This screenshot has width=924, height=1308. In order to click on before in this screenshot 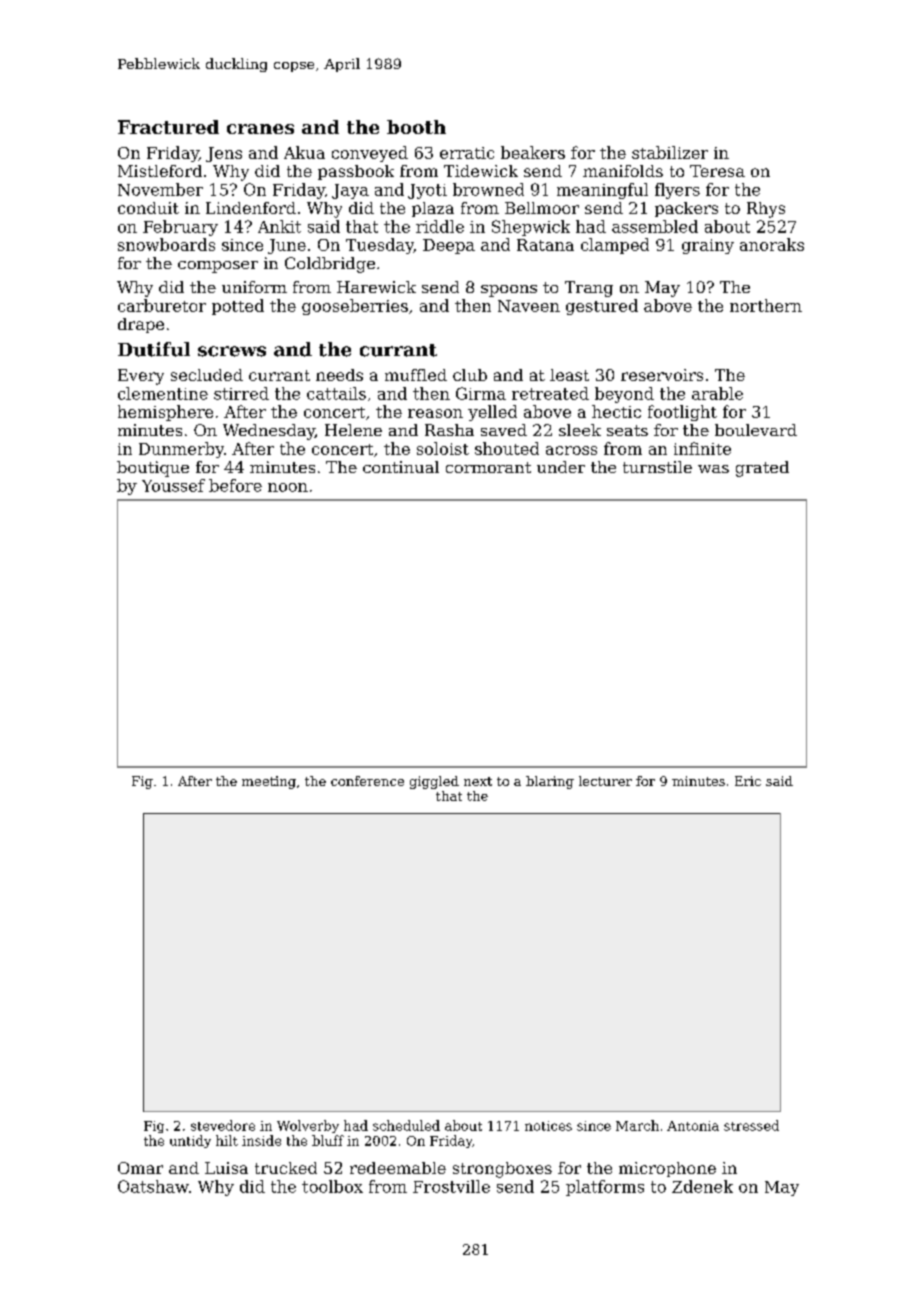, I will do `click(235, 485)`.
